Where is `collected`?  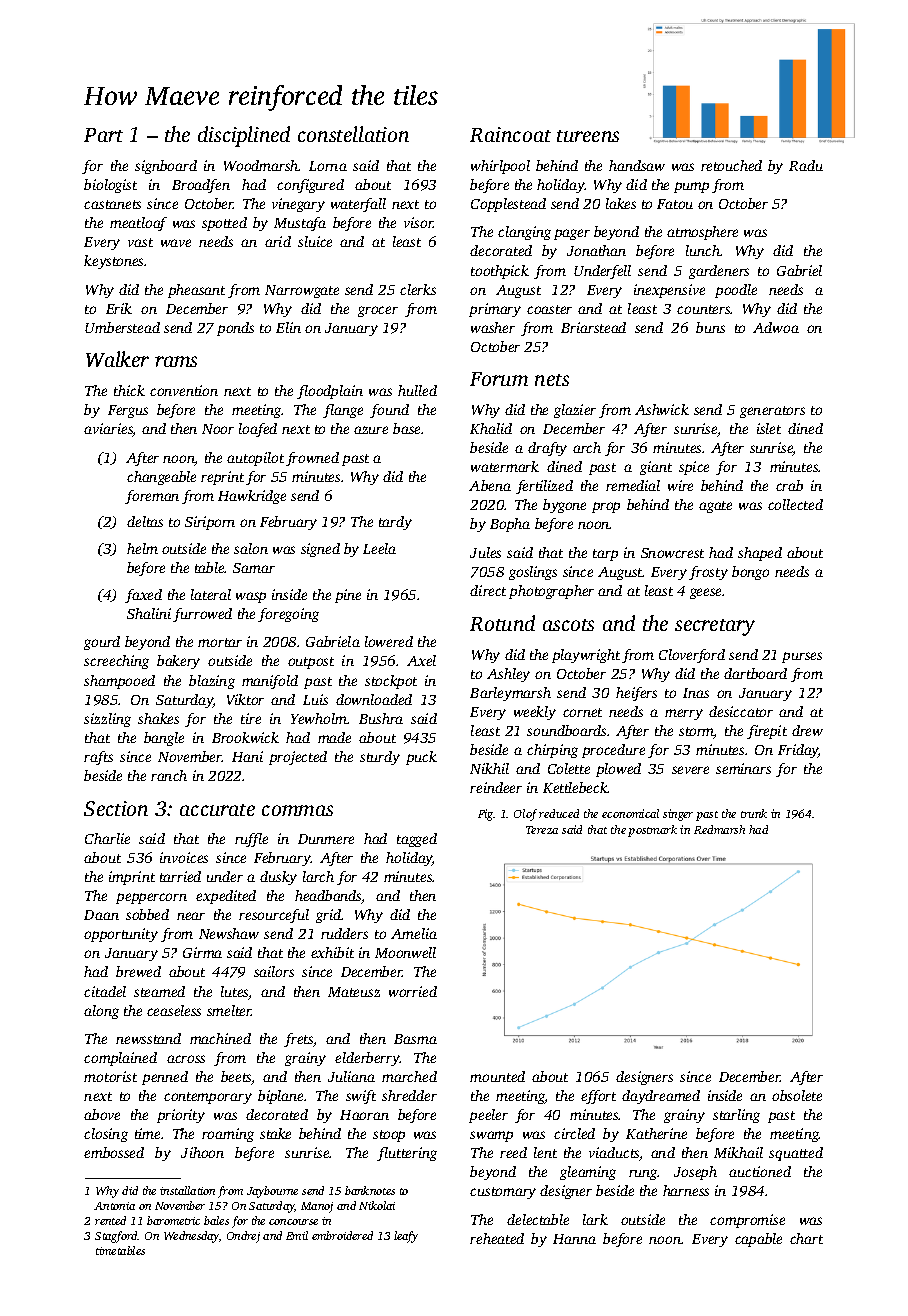
collected is located at coordinates (795, 504).
